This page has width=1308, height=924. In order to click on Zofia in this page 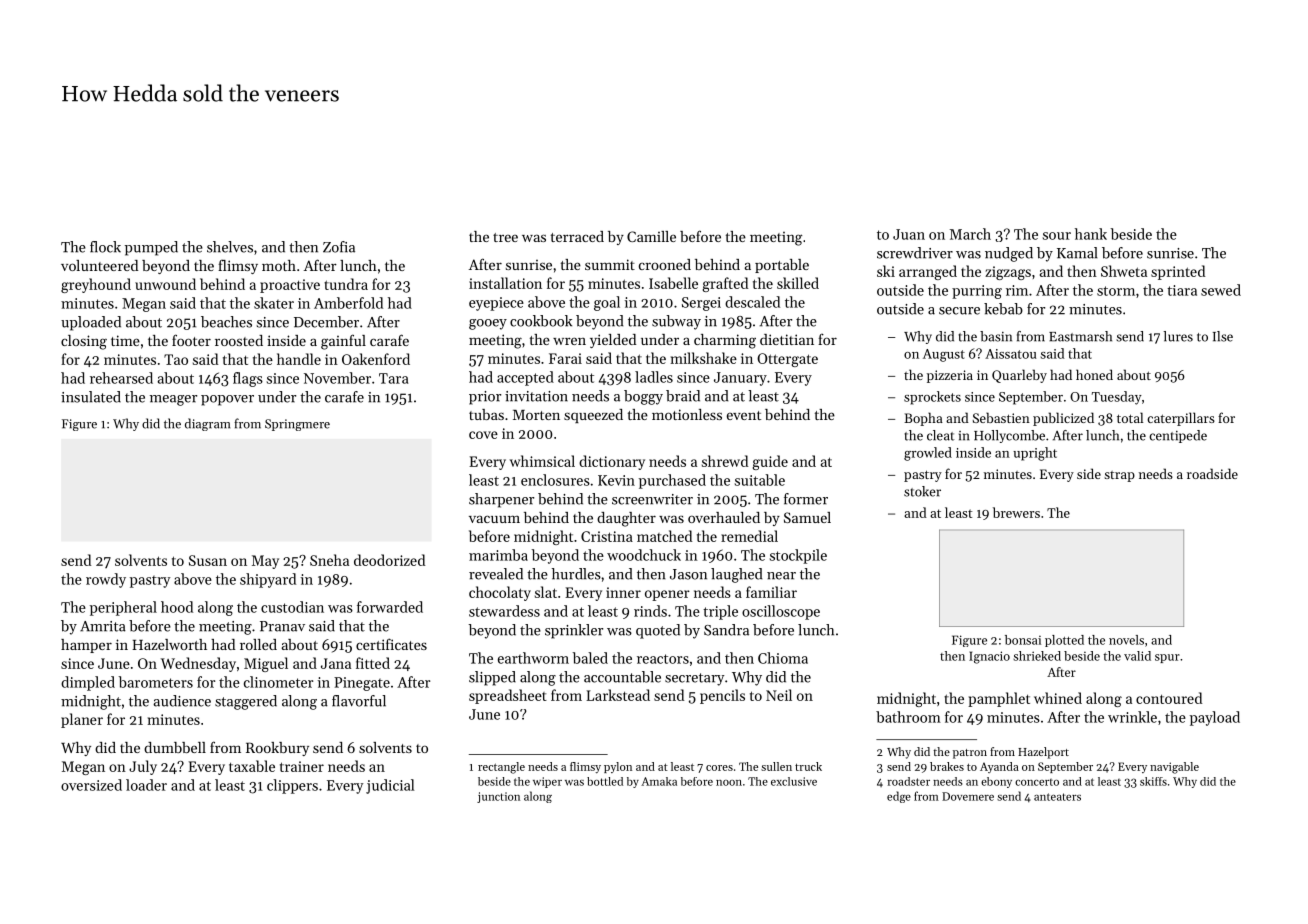, I will do `click(339, 247)`.
